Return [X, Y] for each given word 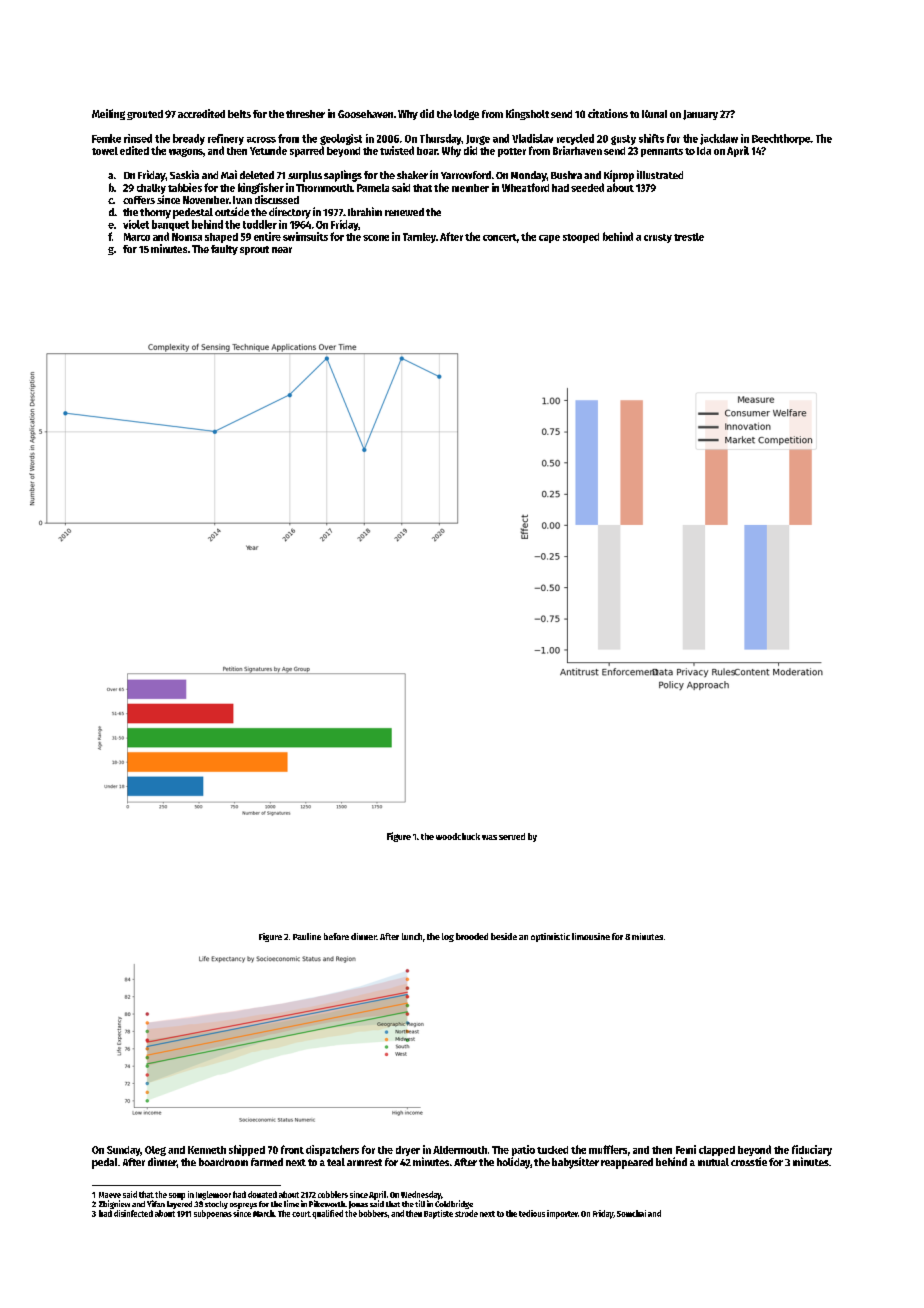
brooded [472, 936]
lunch [412, 936]
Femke [106, 138]
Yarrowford [466, 175]
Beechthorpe [781, 139]
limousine [591, 936]
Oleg [155, 1151]
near [282, 250]
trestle [689, 237]
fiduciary [812, 1150]
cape [549, 239]
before [336, 936]
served [512, 836]
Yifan [156, 1203]
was [489, 837]
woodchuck [458, 836]
